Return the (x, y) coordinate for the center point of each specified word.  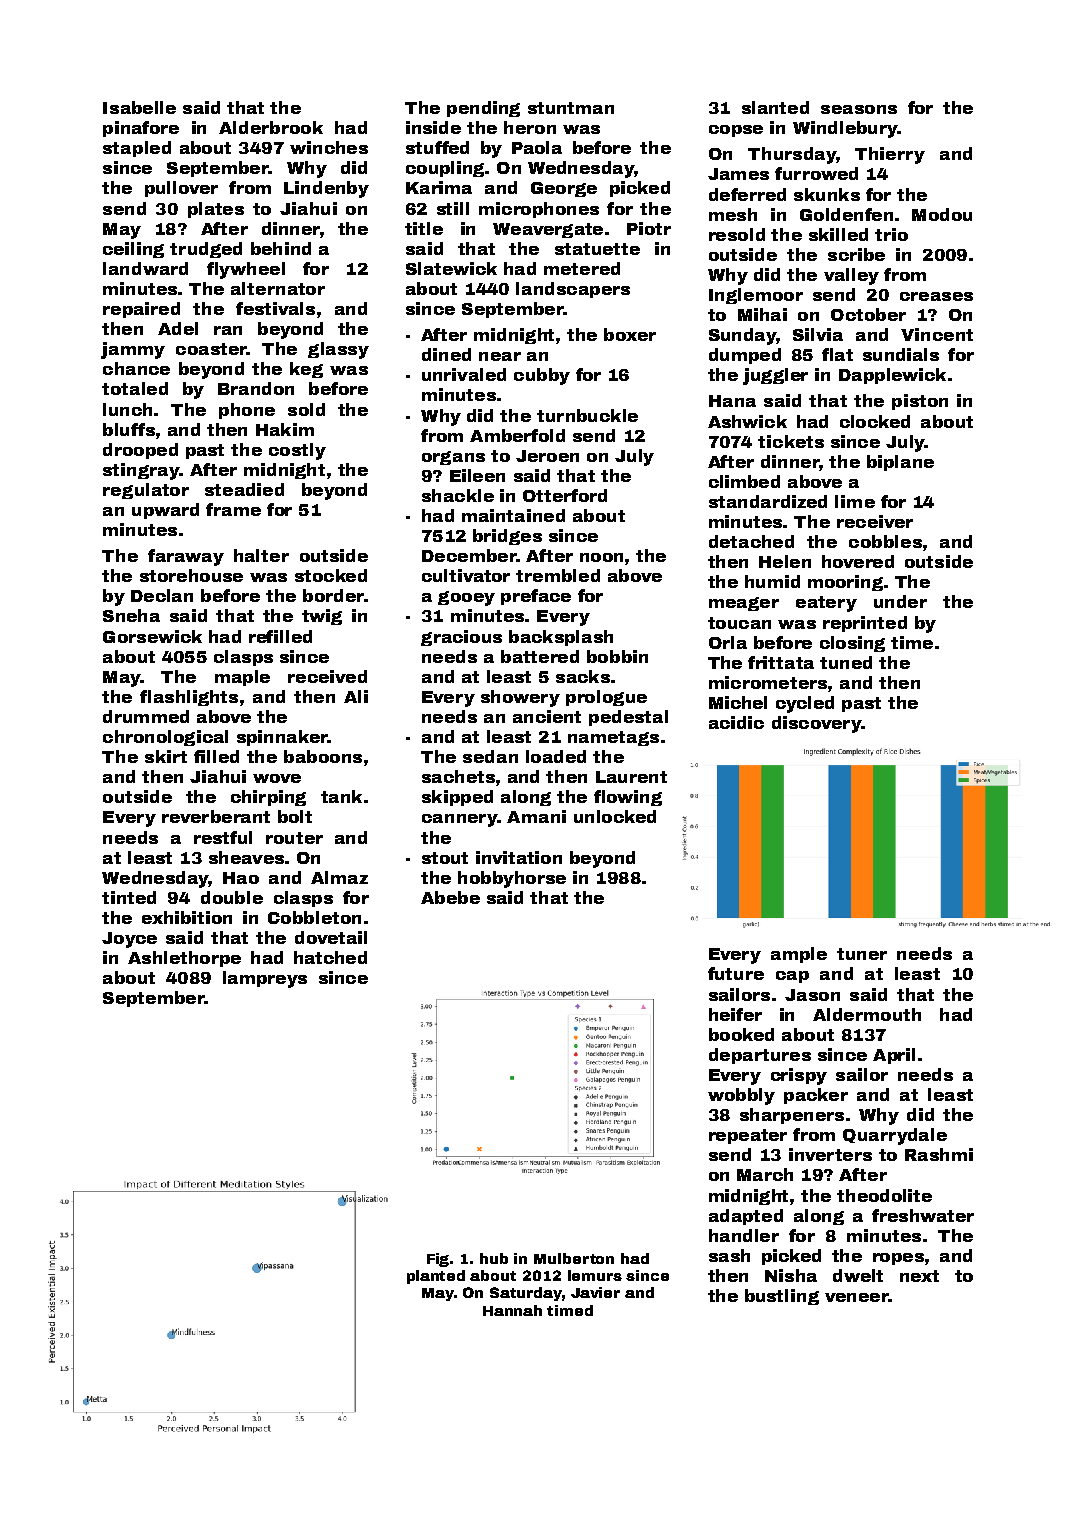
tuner (862, 954)
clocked (875, 421)
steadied (244, 489)
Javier (595, 1292)
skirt (166, 756)
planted (436, 1277)
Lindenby (326, 189)
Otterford (565, 495)
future (736, 973)
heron (530, 127)
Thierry (890, 155)
